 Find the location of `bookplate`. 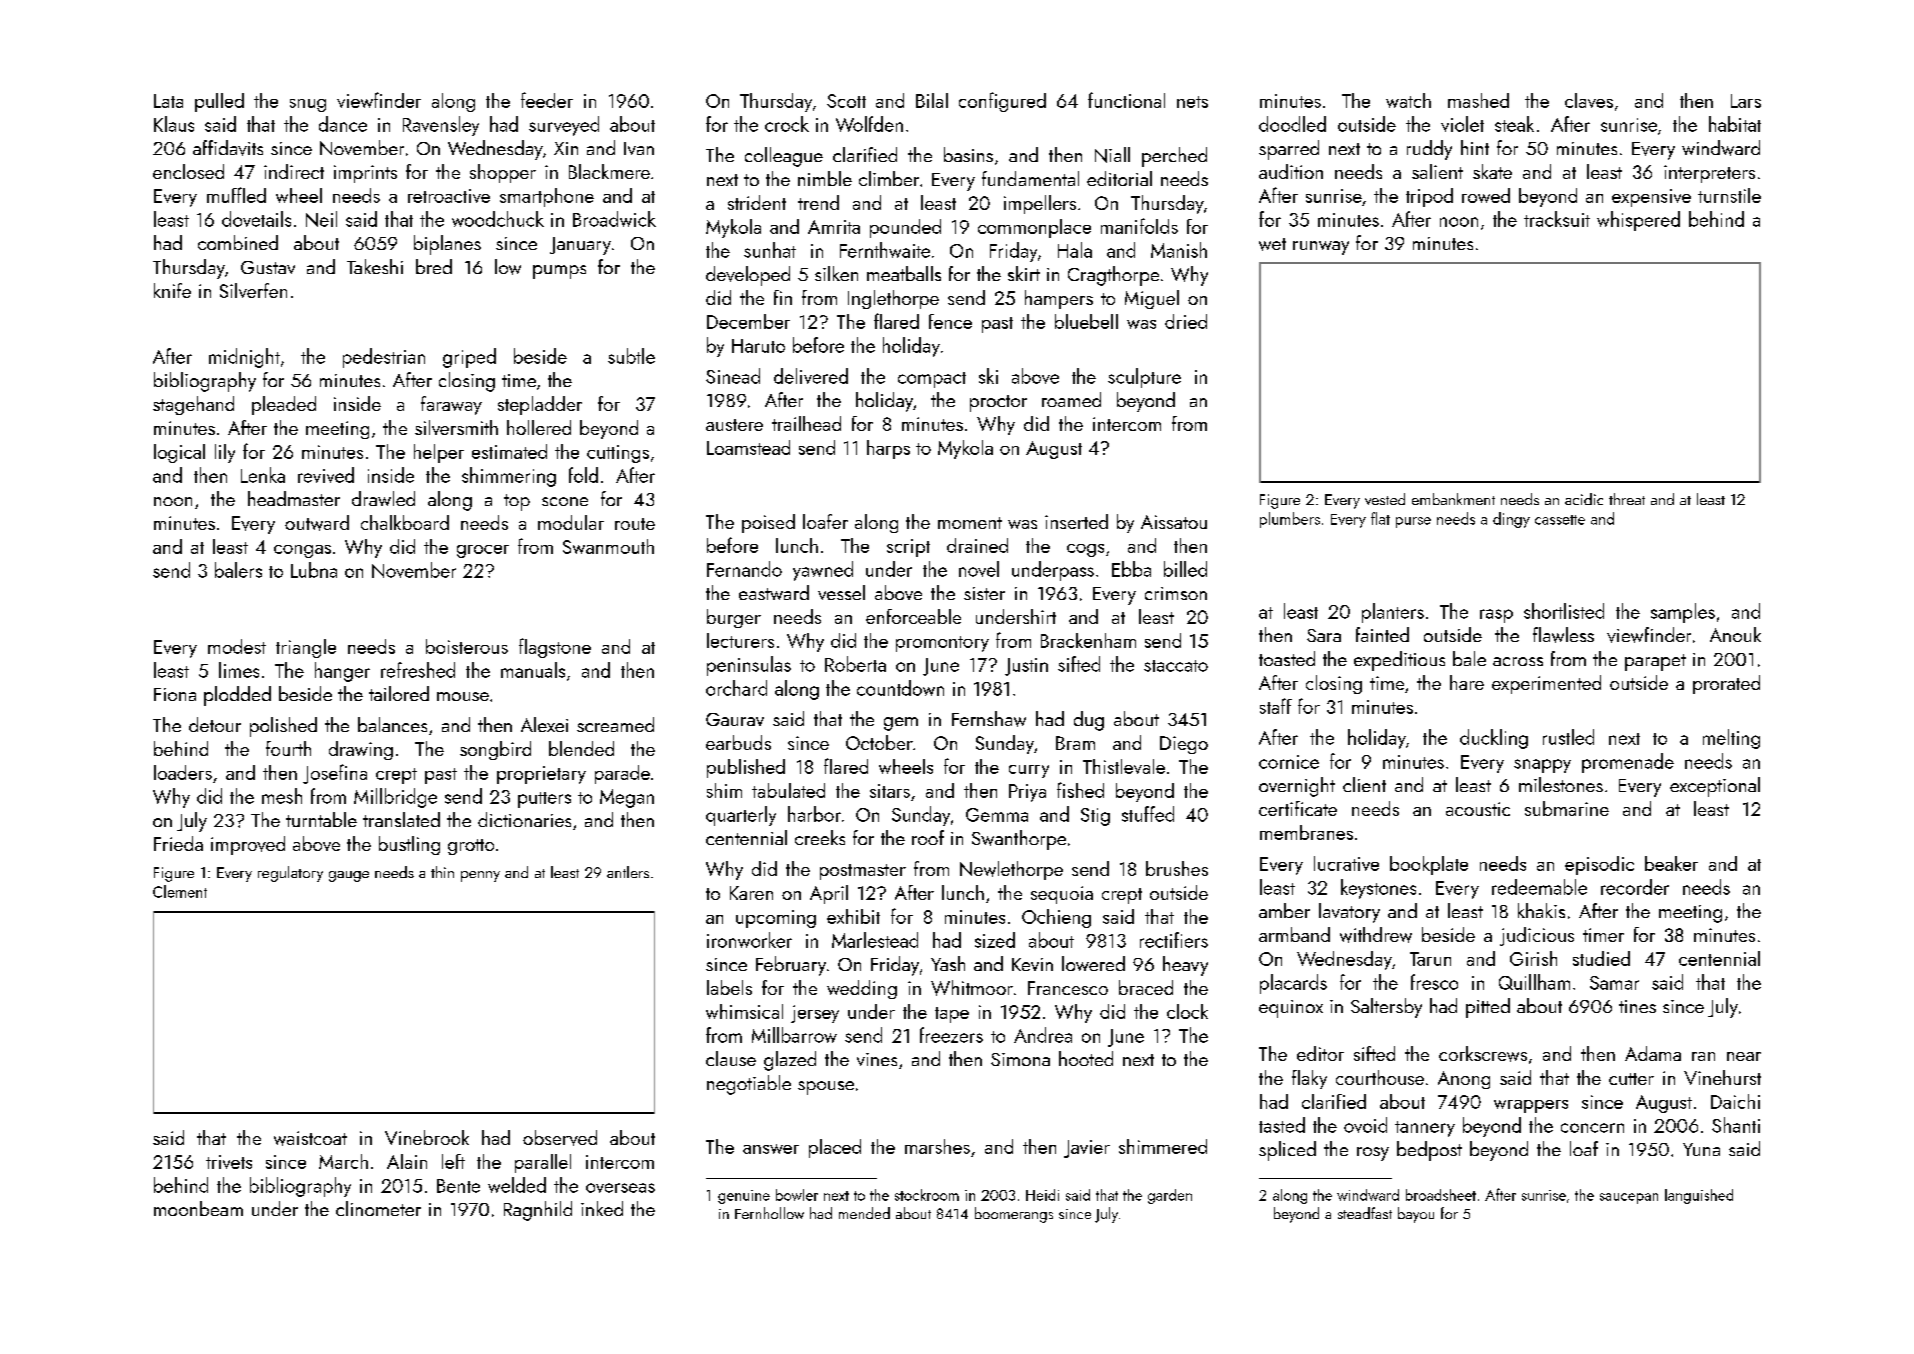

bookplate is located at coordinates (1429, 865).
